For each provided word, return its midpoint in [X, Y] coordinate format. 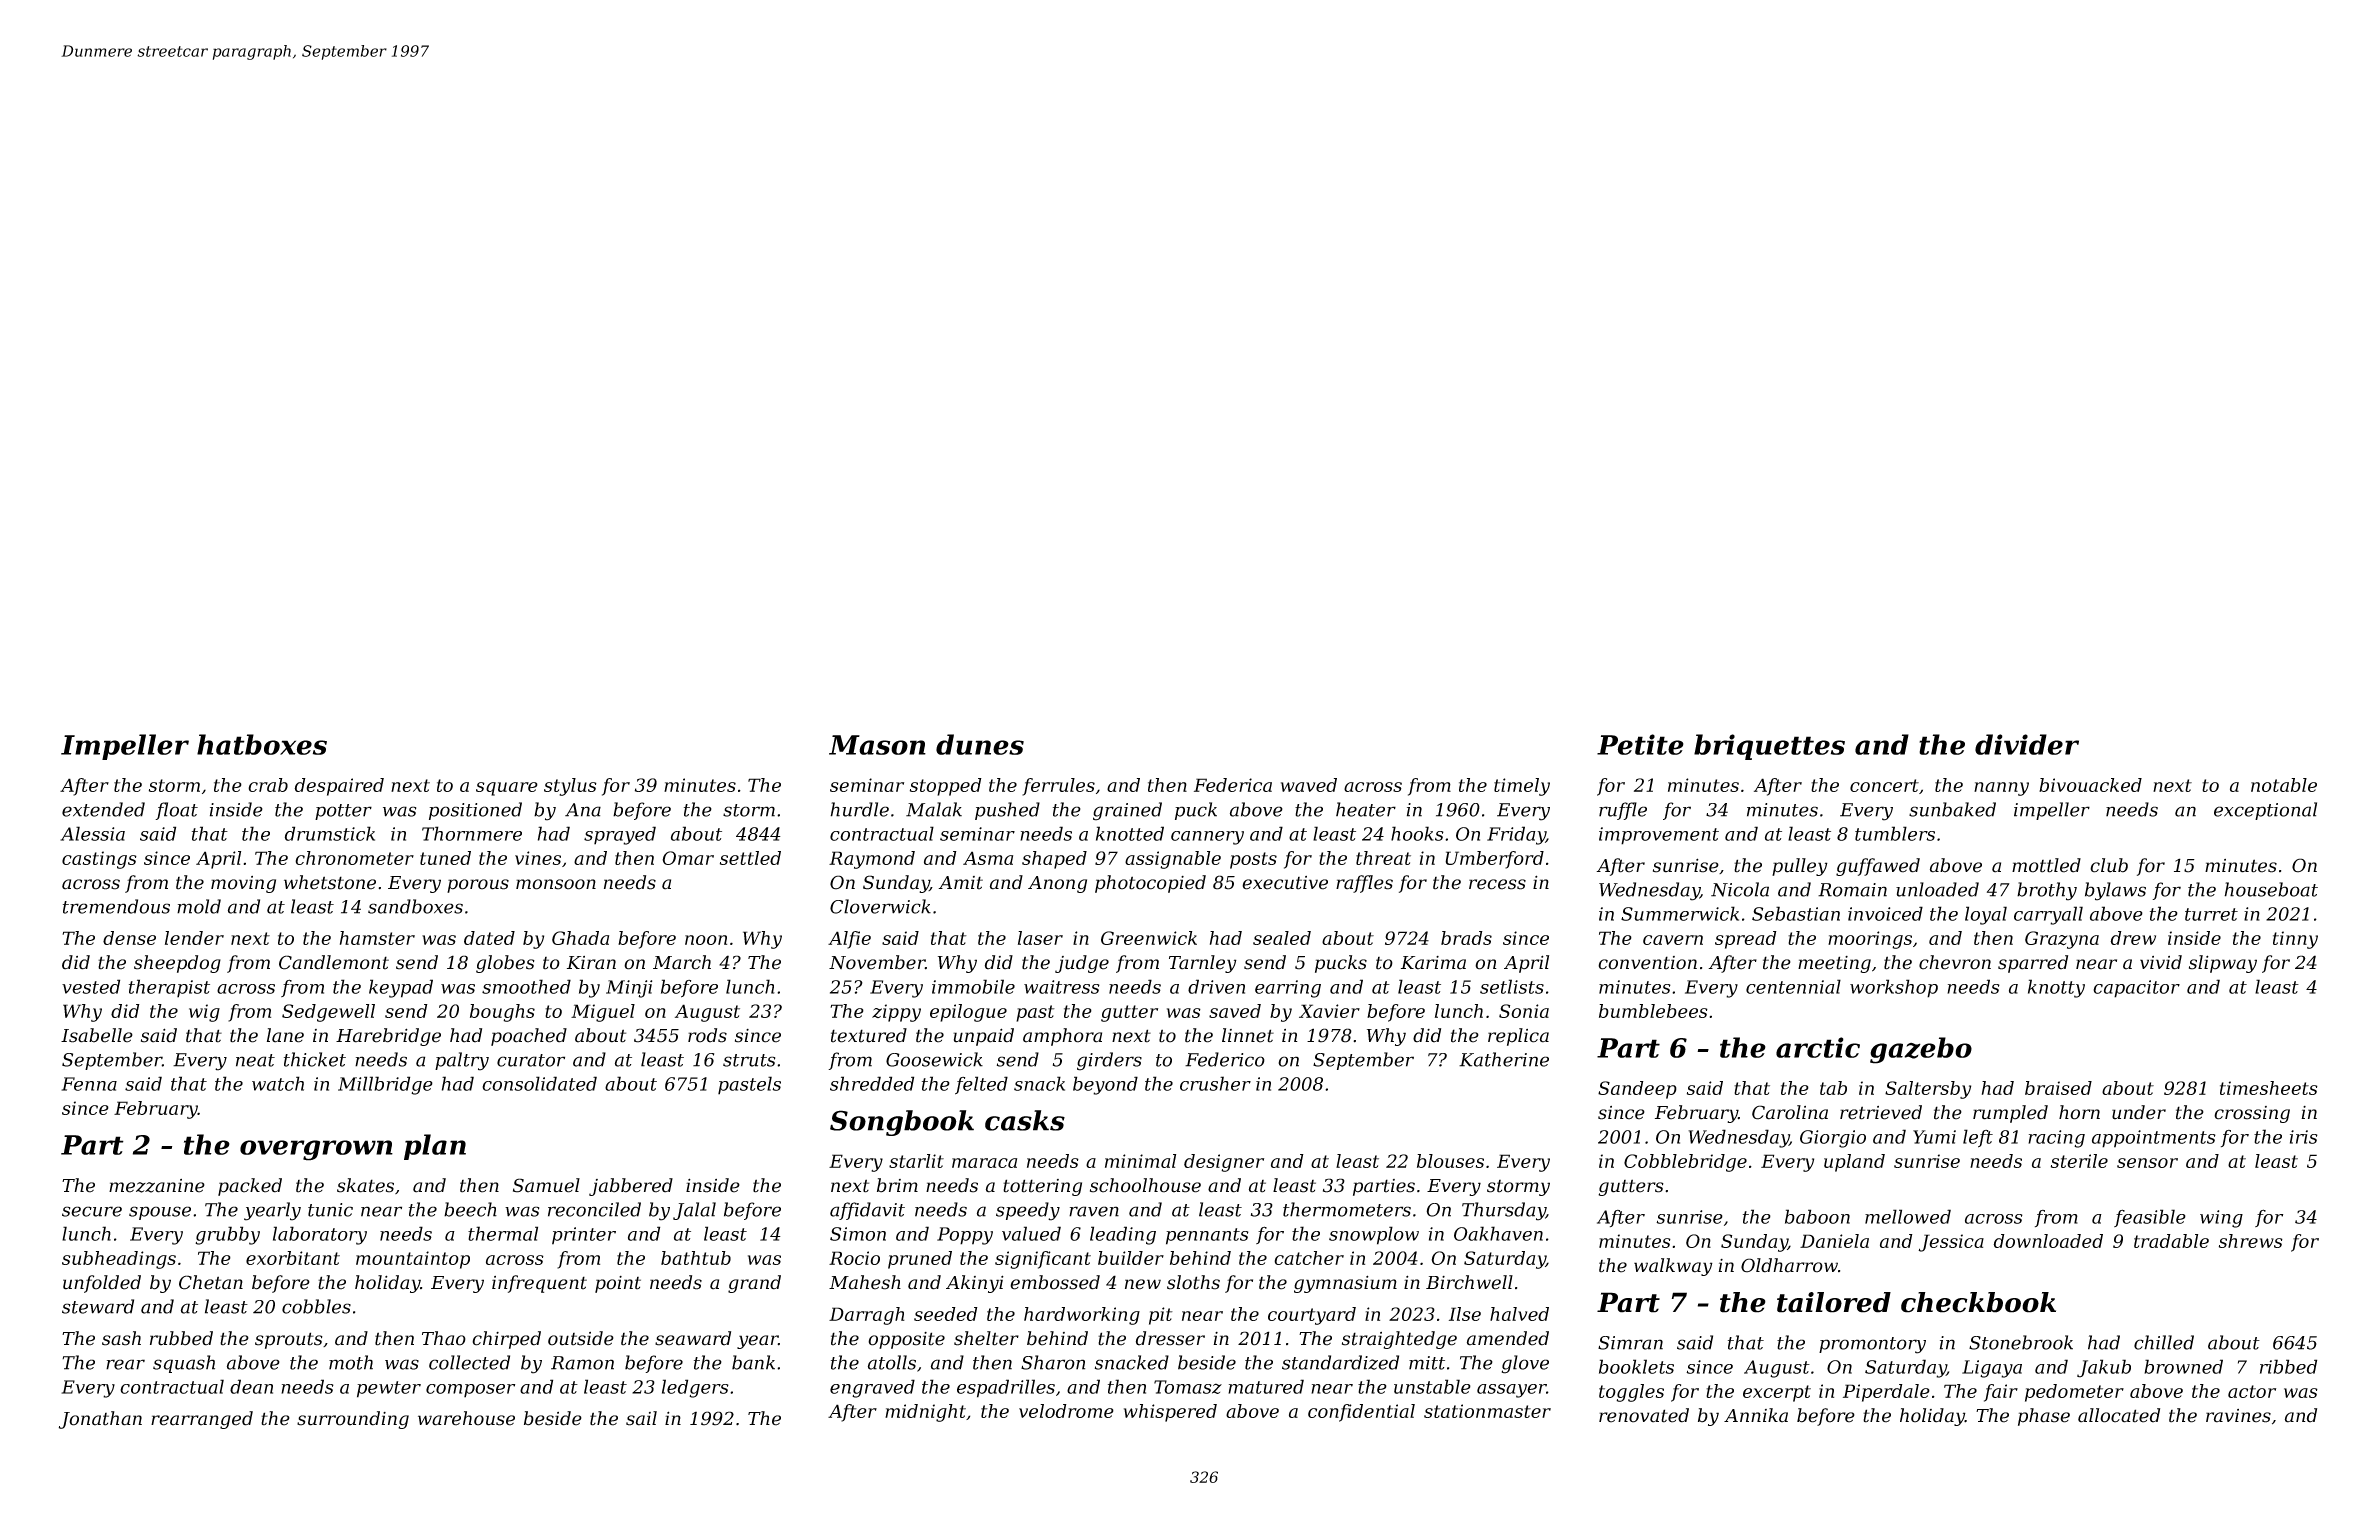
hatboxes [262, 744]
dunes [980, 744]
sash [121, 1338]
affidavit [867, 1211]
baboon [1817, 1216]
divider [2027, 744]
